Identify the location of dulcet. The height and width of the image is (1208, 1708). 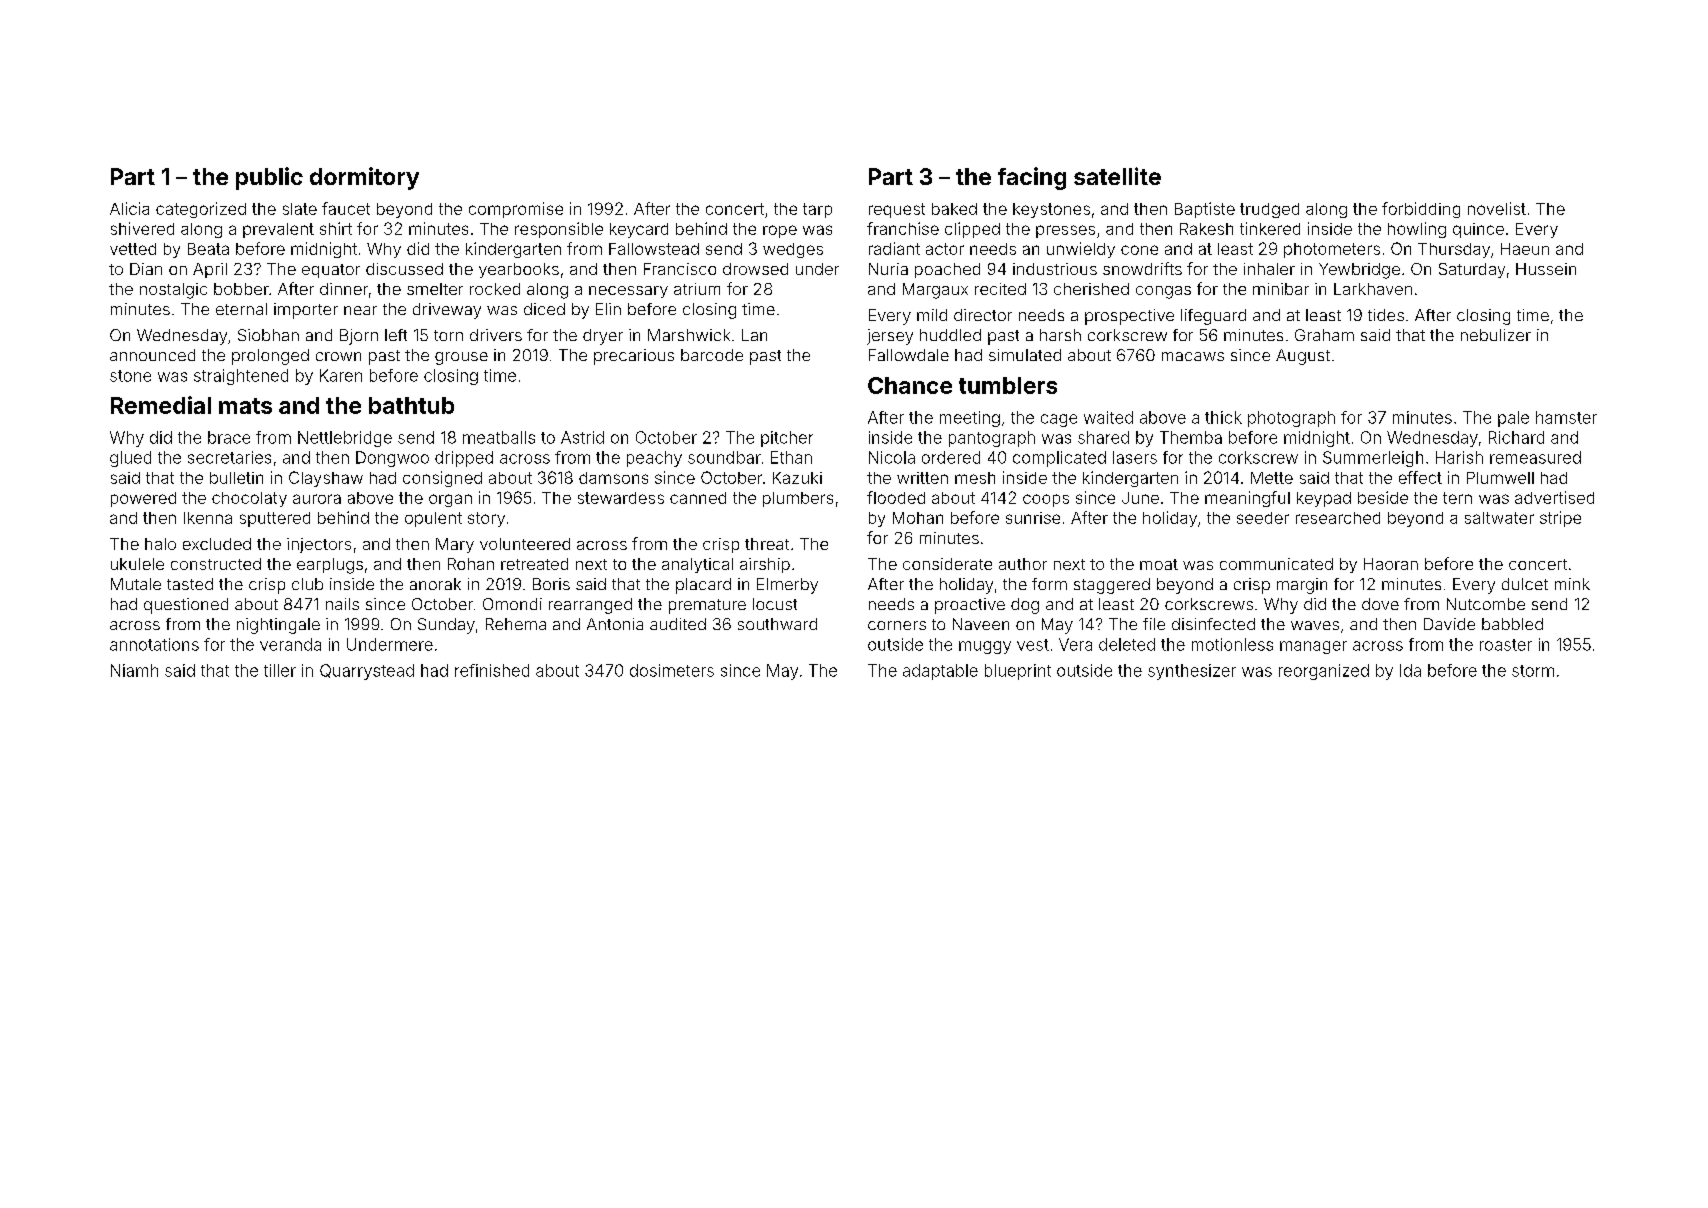
(1525, 584).
